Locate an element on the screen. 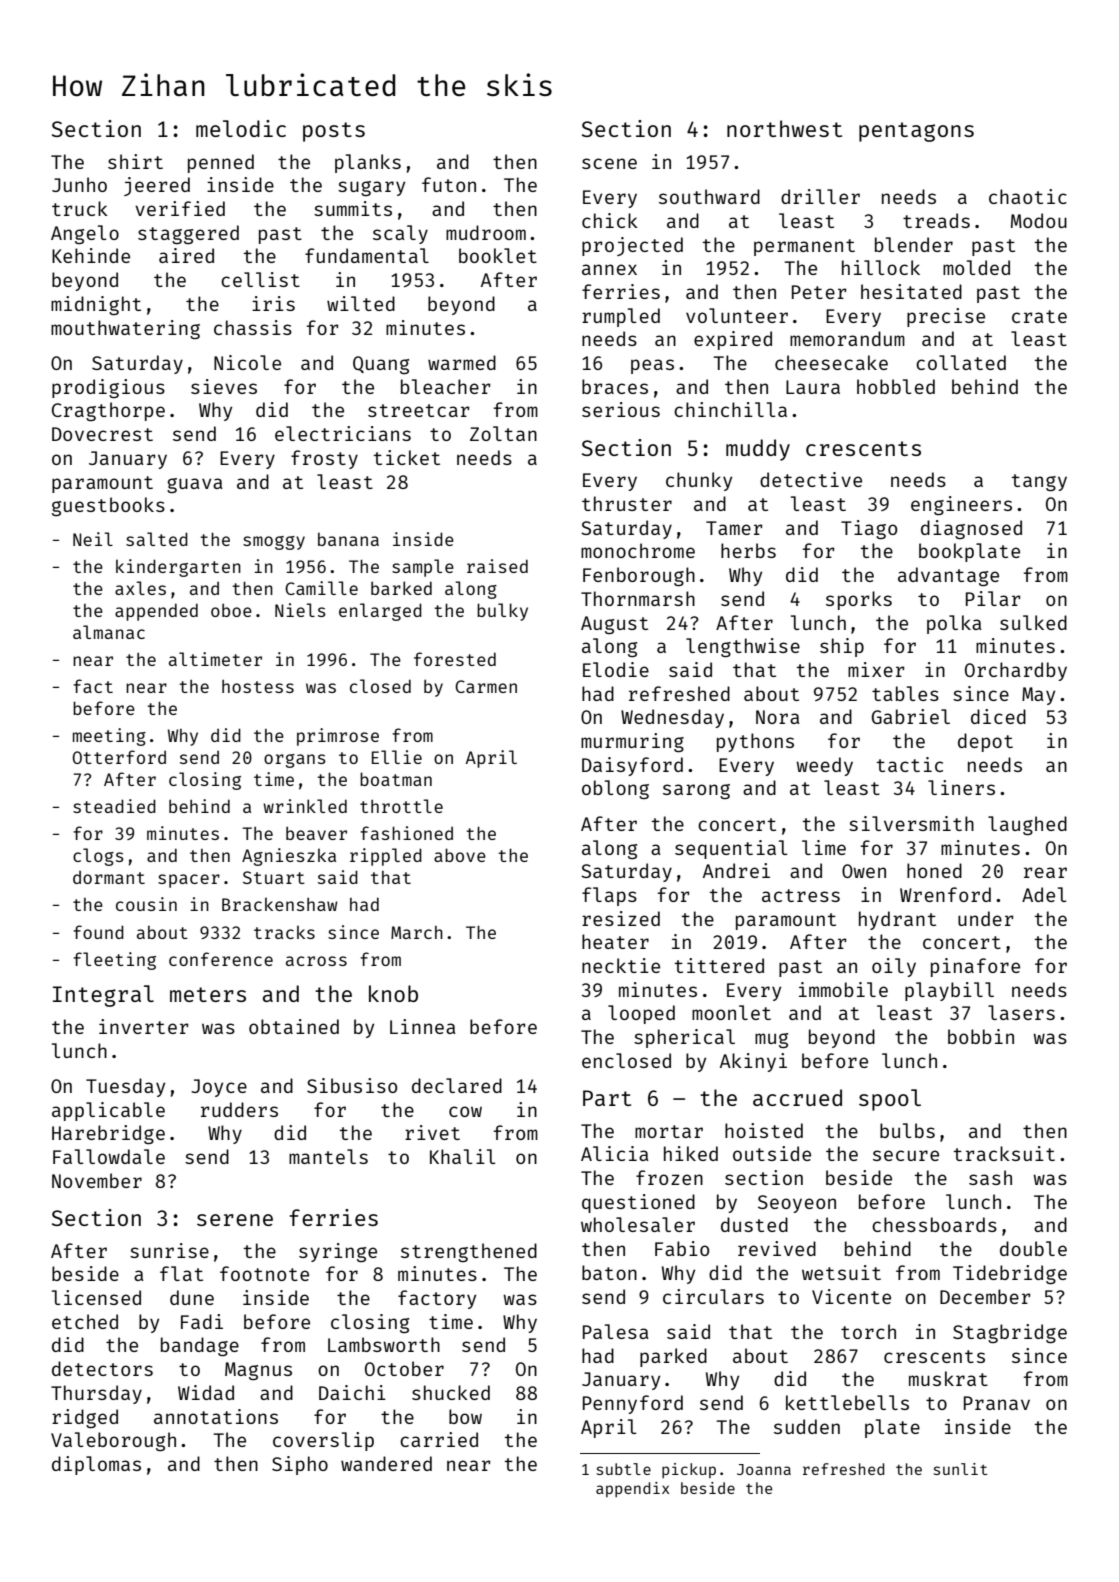 Image resolution: width=1119 pixels, height=1582 pixels. forested is located at coordinates (455, 659).
